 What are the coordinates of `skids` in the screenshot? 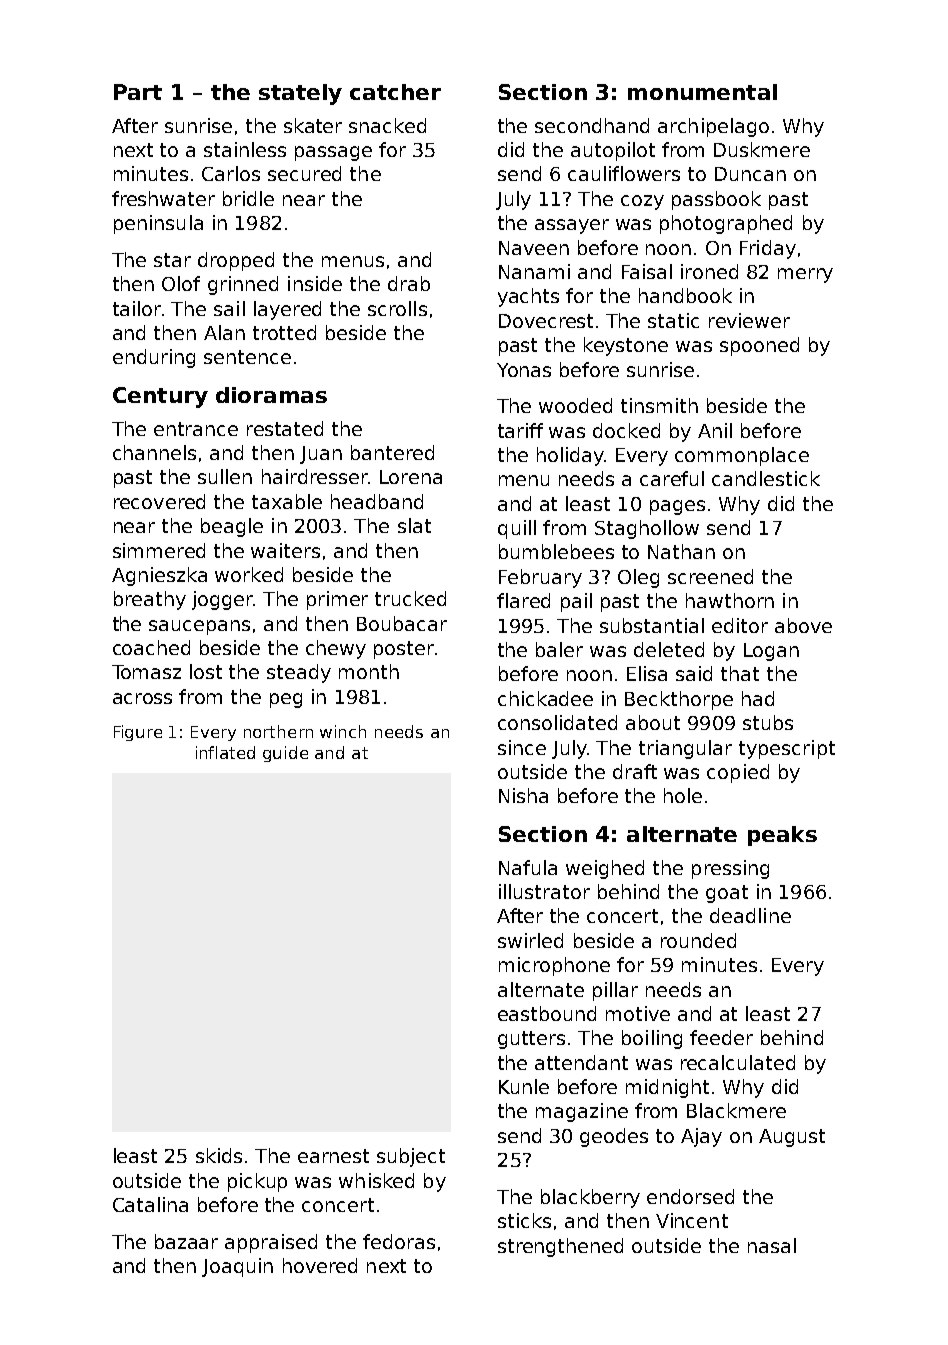 It's located at (219, 1155).
